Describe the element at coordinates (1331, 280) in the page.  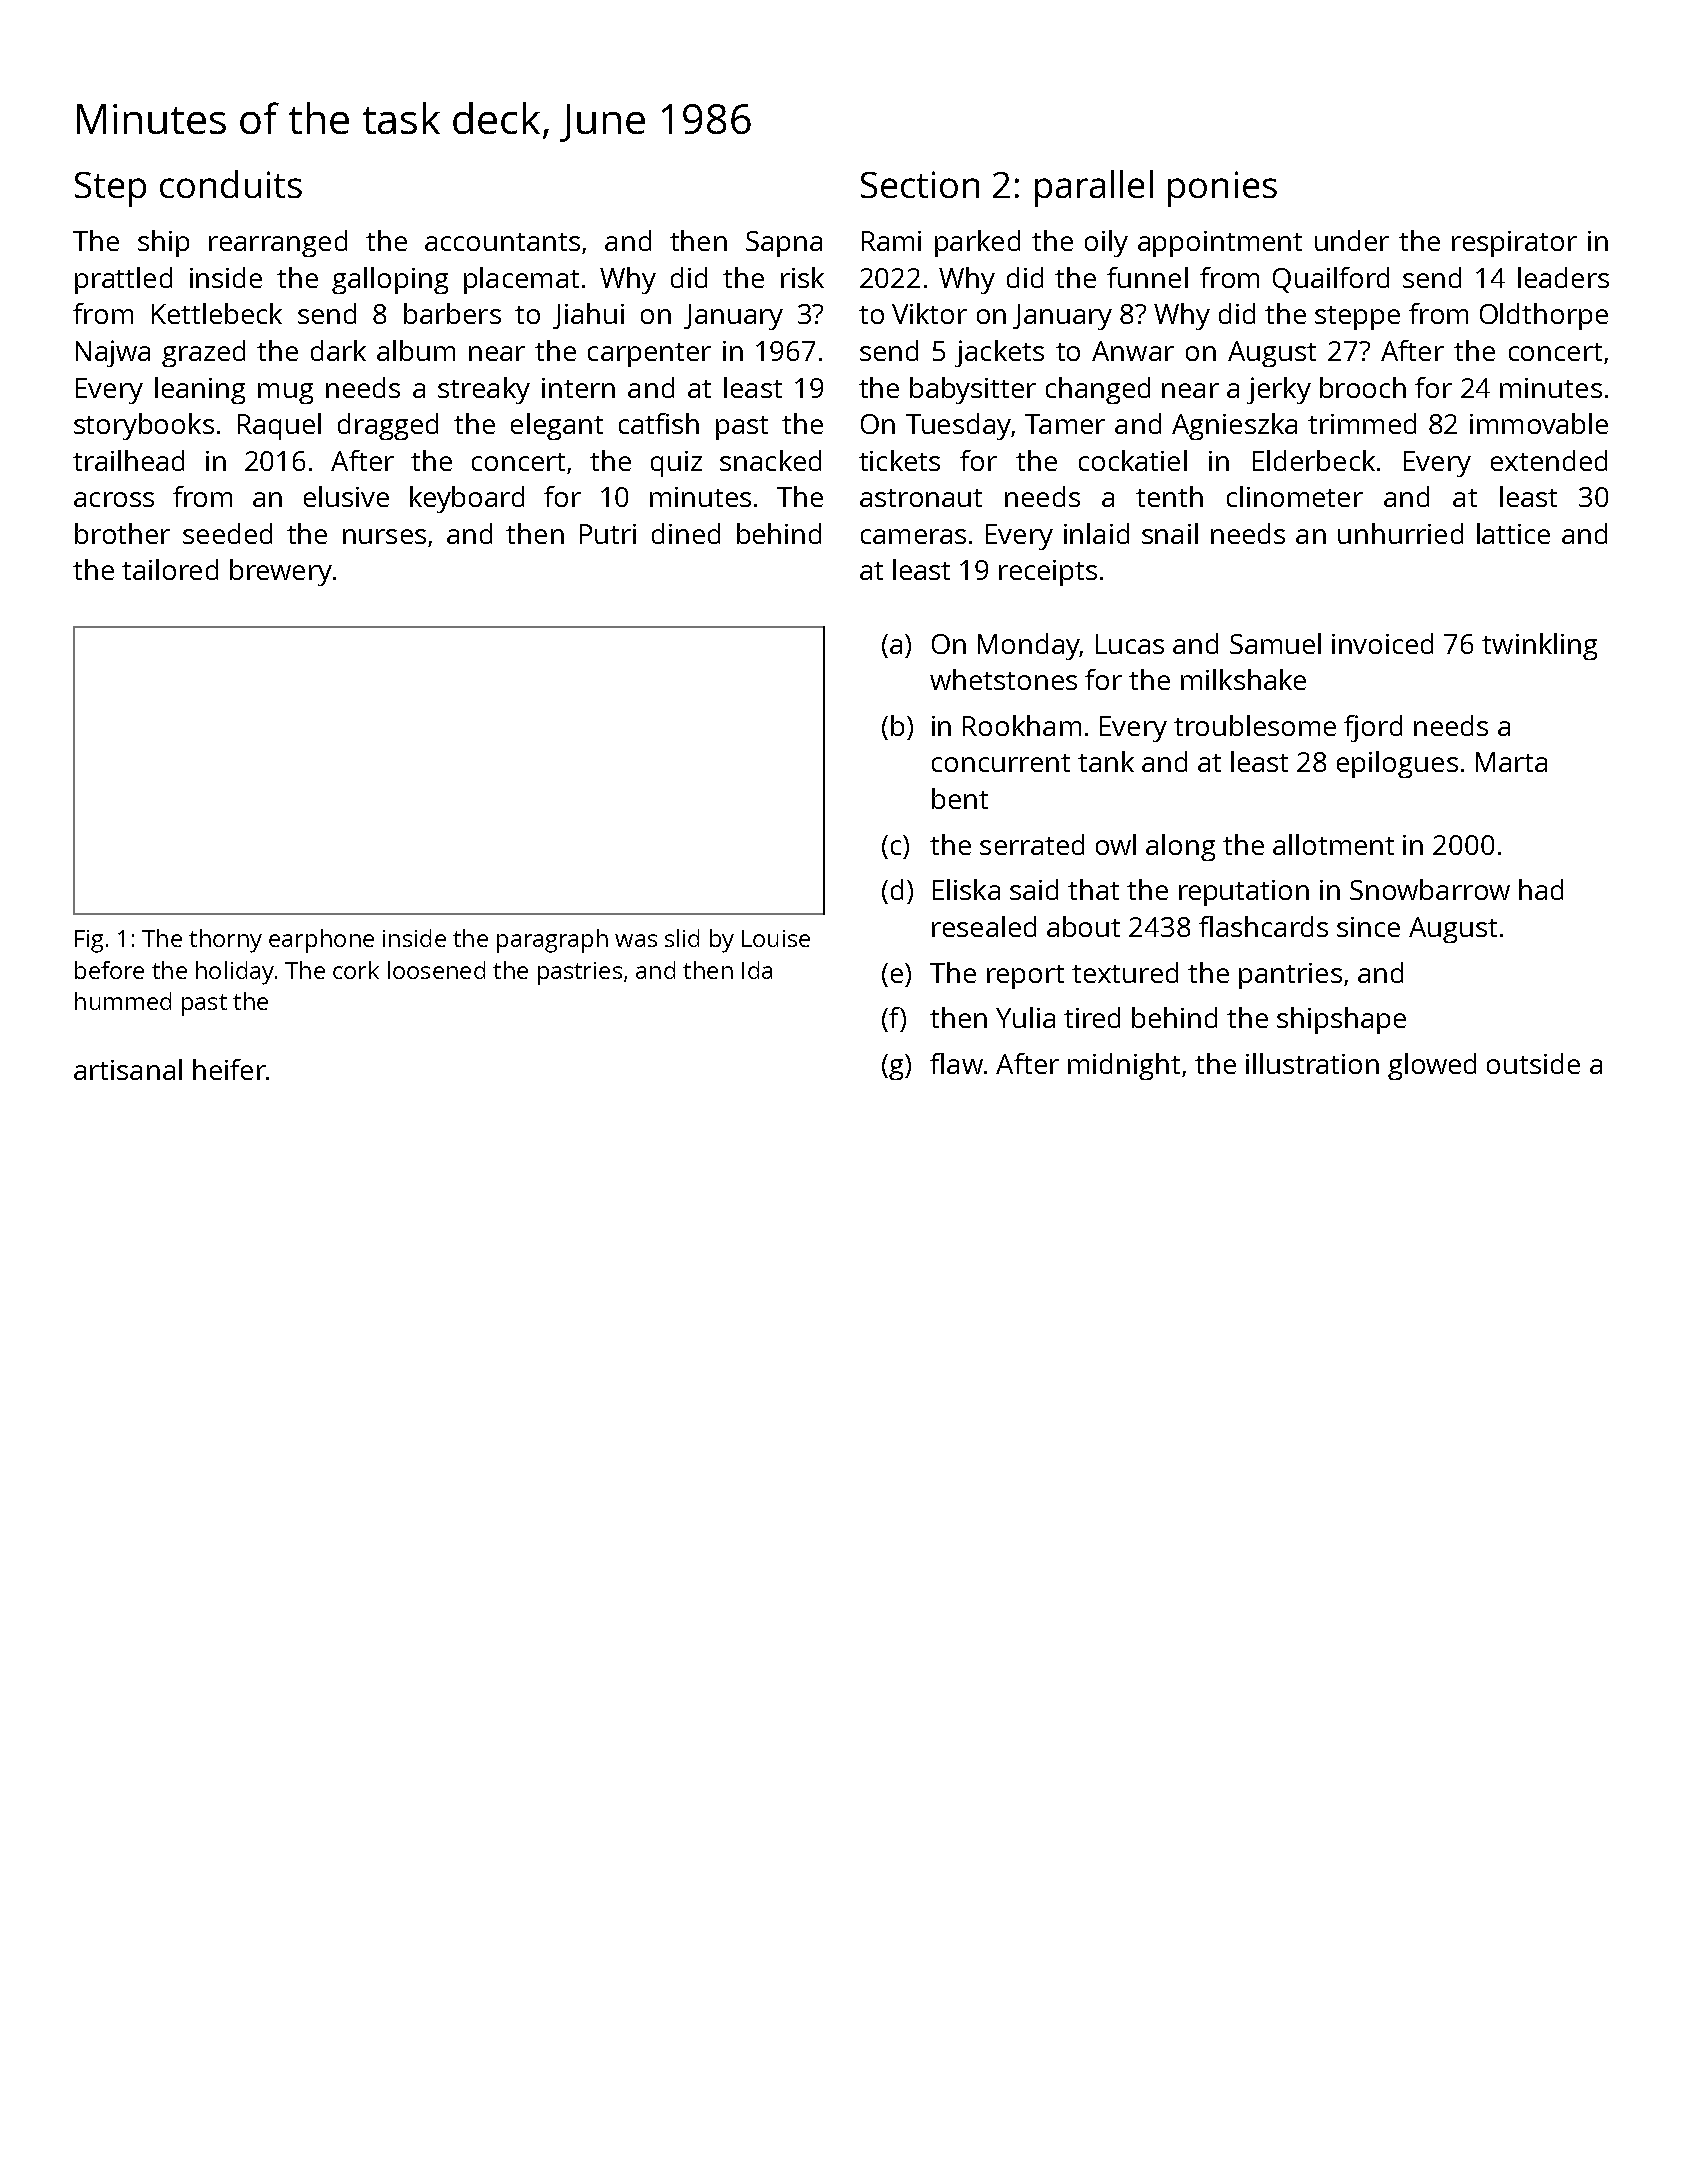
I see `Quailford` at that location.
